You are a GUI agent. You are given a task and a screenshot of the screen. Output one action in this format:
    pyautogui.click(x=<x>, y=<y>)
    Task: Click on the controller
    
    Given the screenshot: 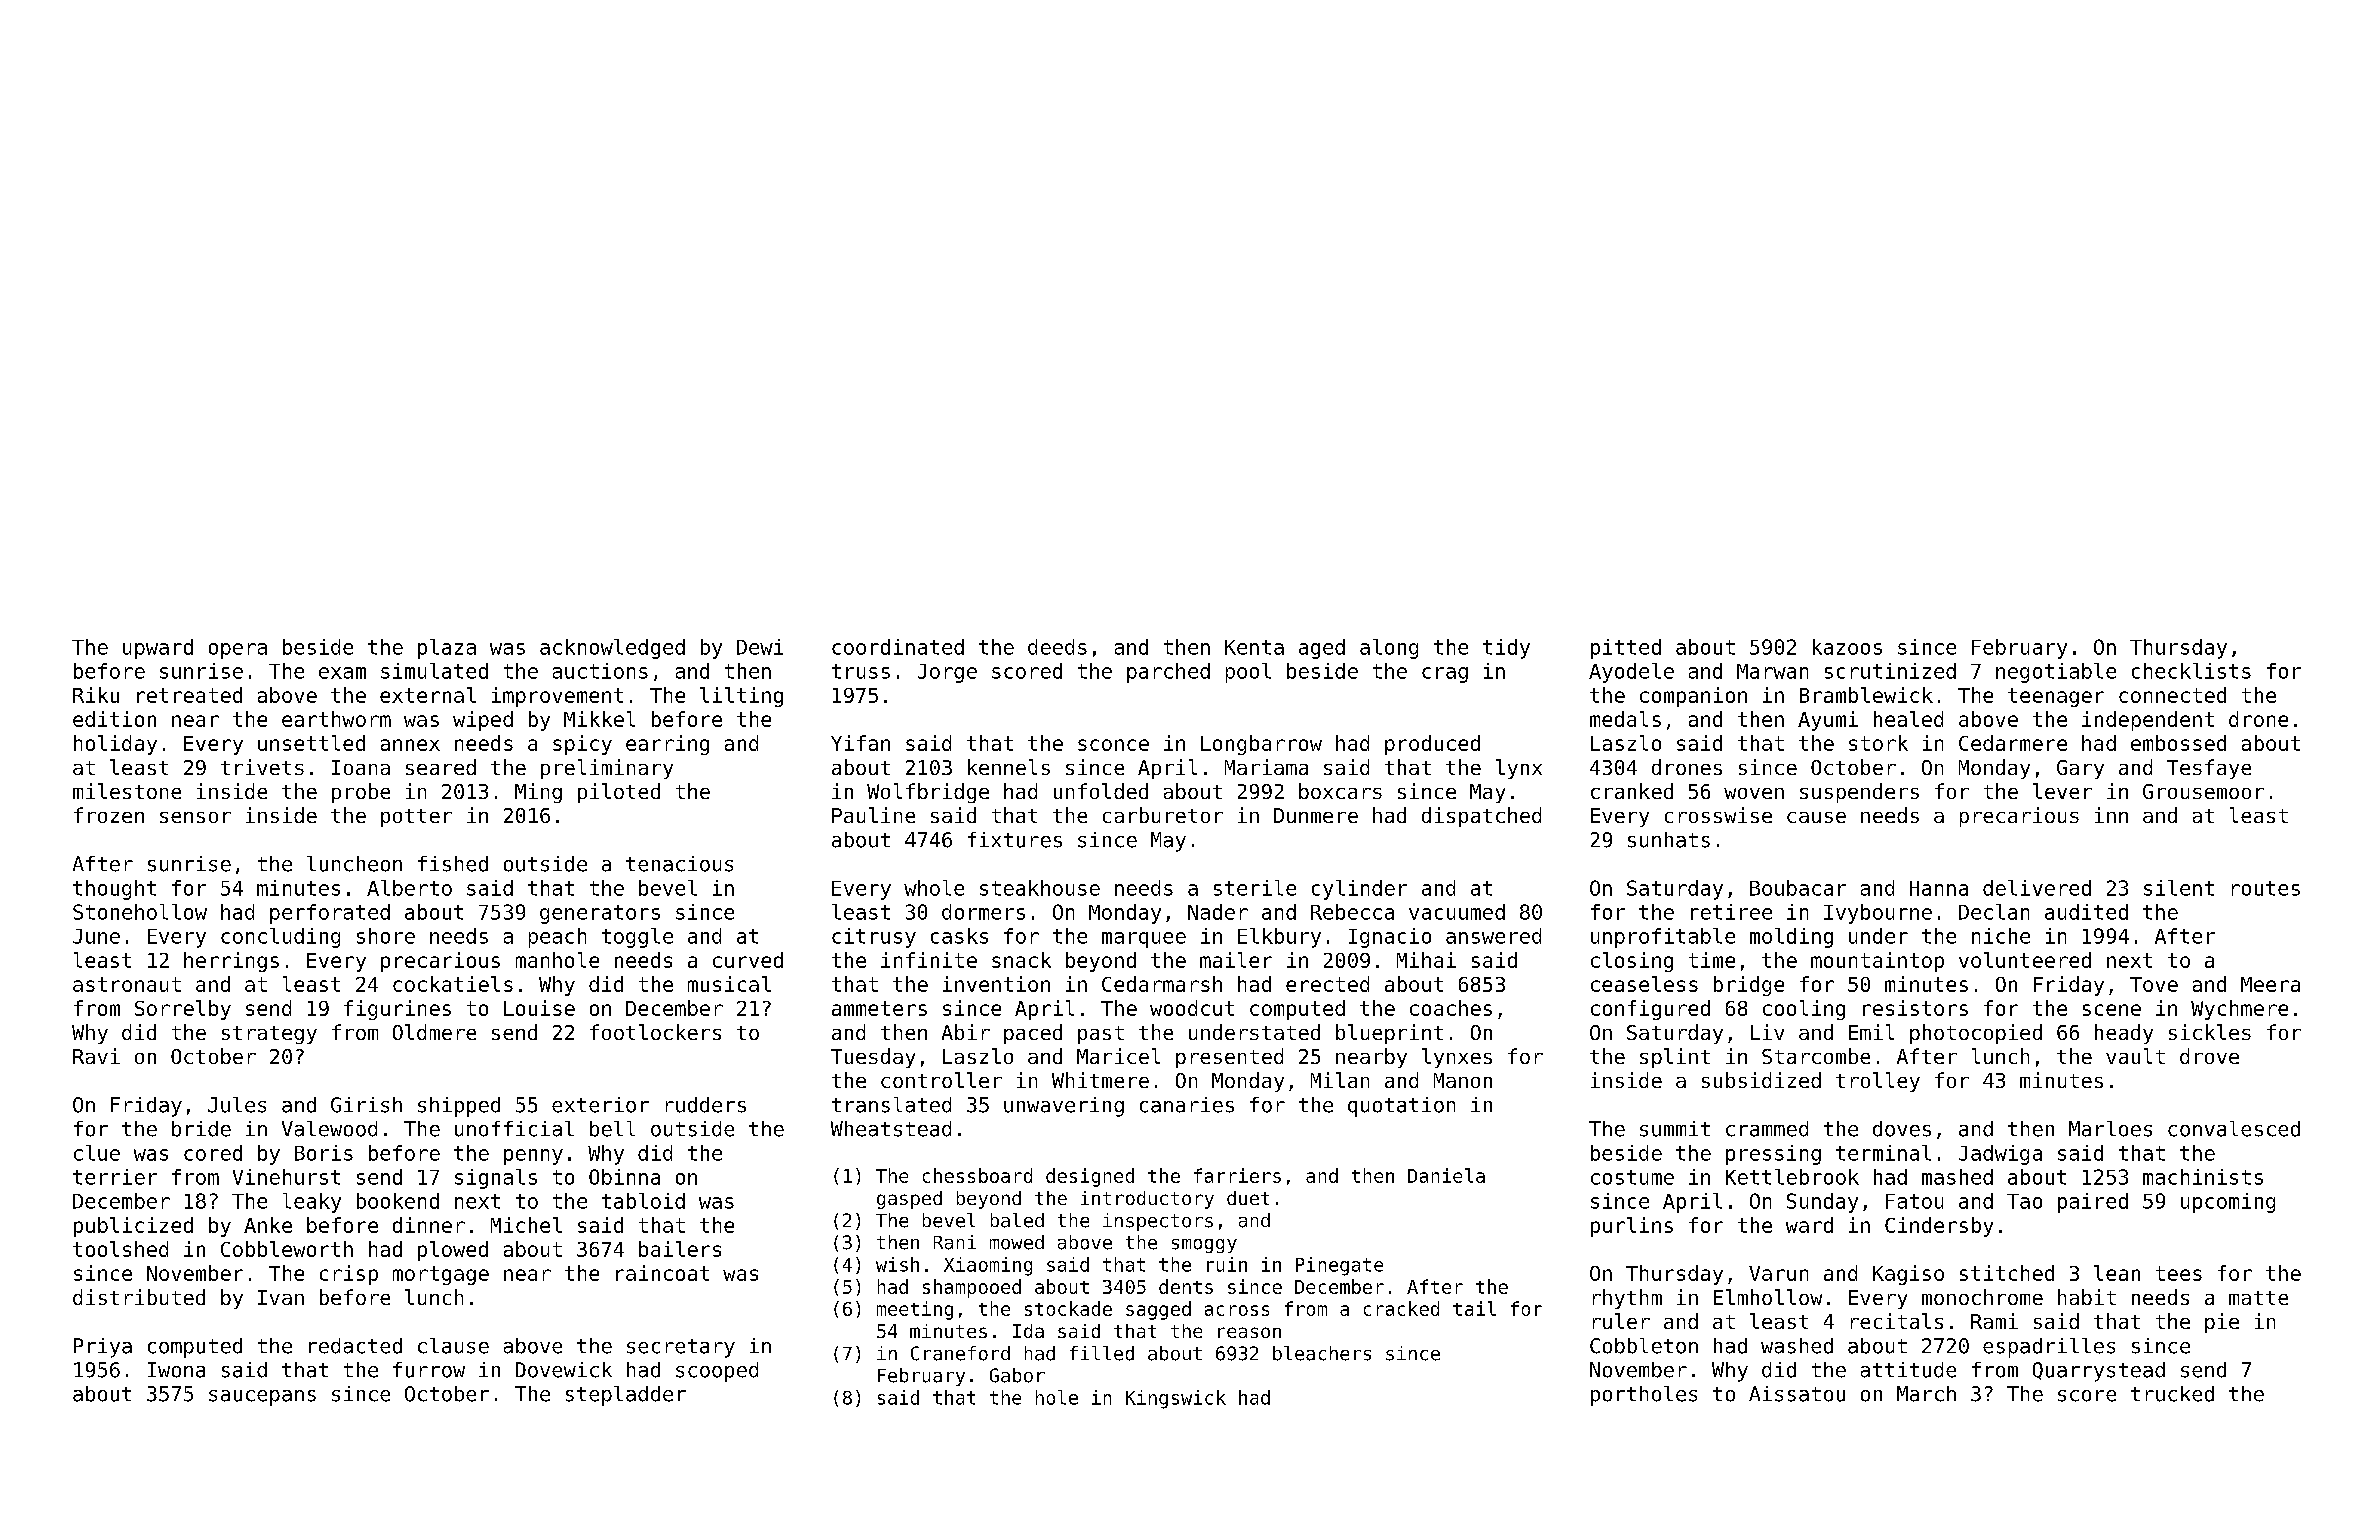 What is the action you would take?
    pyautogui.click(x=941, y=1080)
